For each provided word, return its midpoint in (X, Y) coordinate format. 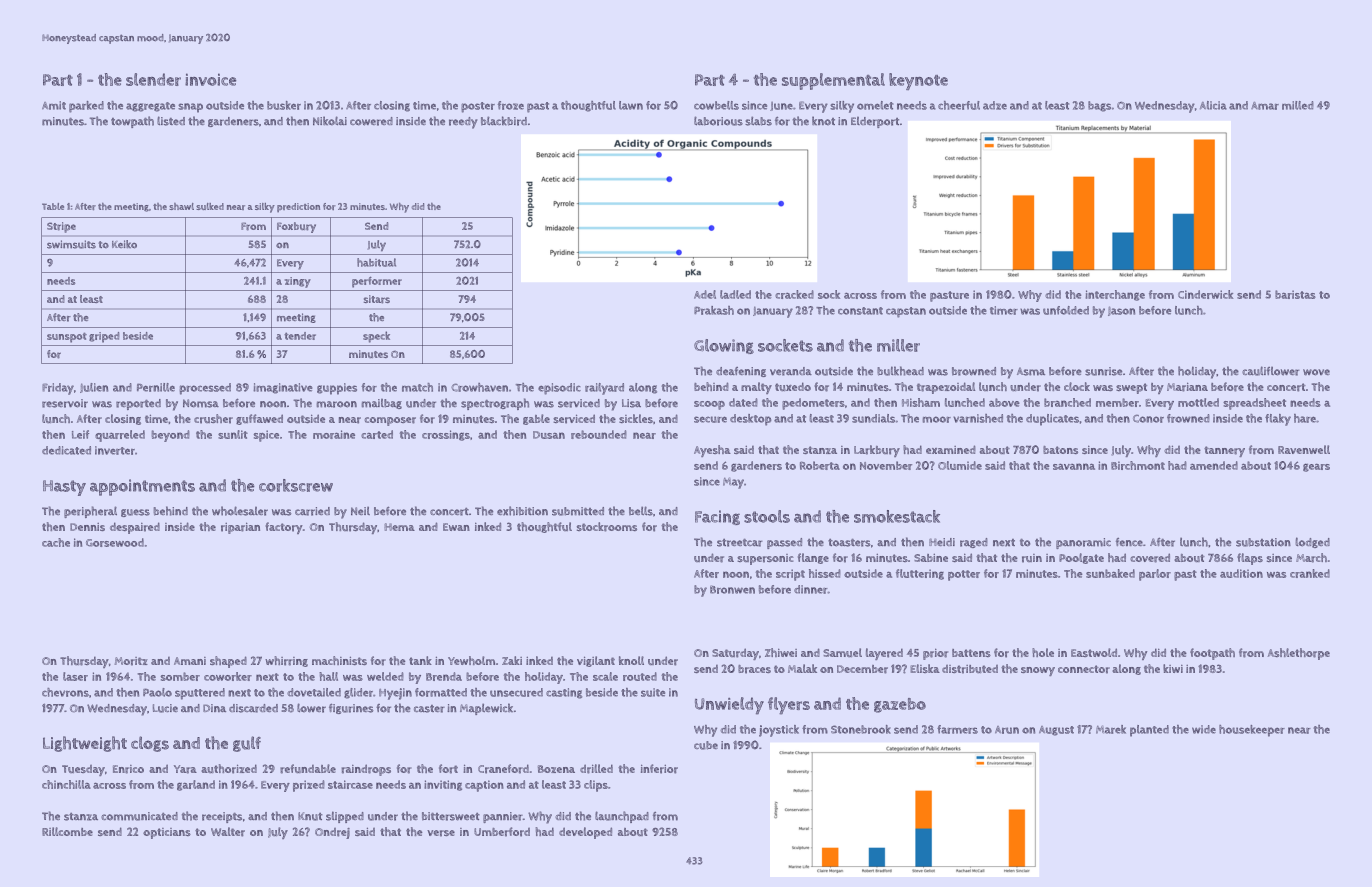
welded (385, 676)
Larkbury (877, 451)
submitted (578, 511)
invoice (210, 79)
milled (1298, 105)
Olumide (960, 465)
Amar (1265, 106)
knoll (631, 660)
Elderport (875, 122)
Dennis (87, 527)
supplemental (833, 81)
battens (971, 653)
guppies (337, 389)
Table (53, 206)
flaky (1278, 420)
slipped (345, 817)
